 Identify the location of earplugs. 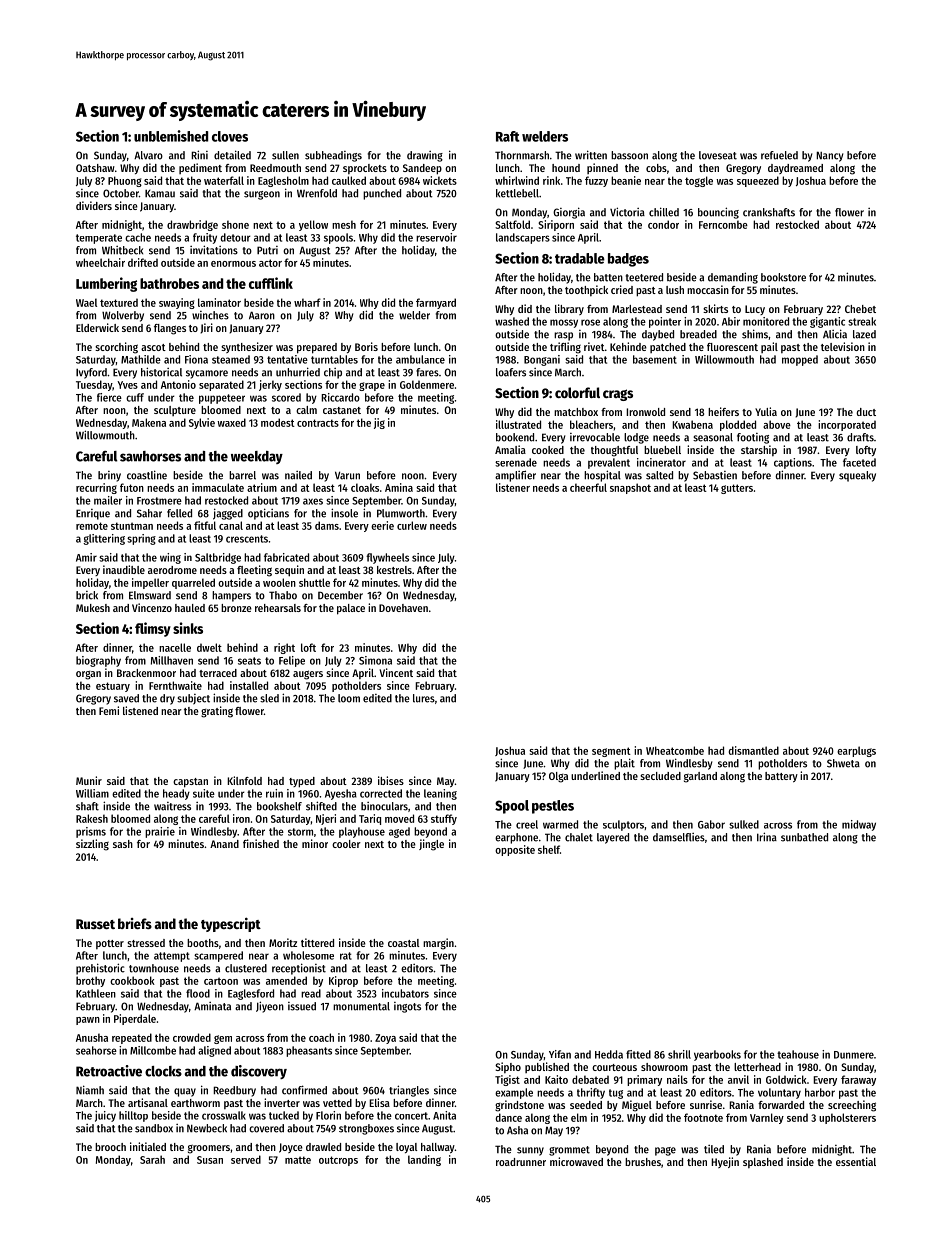
(856, 751).
